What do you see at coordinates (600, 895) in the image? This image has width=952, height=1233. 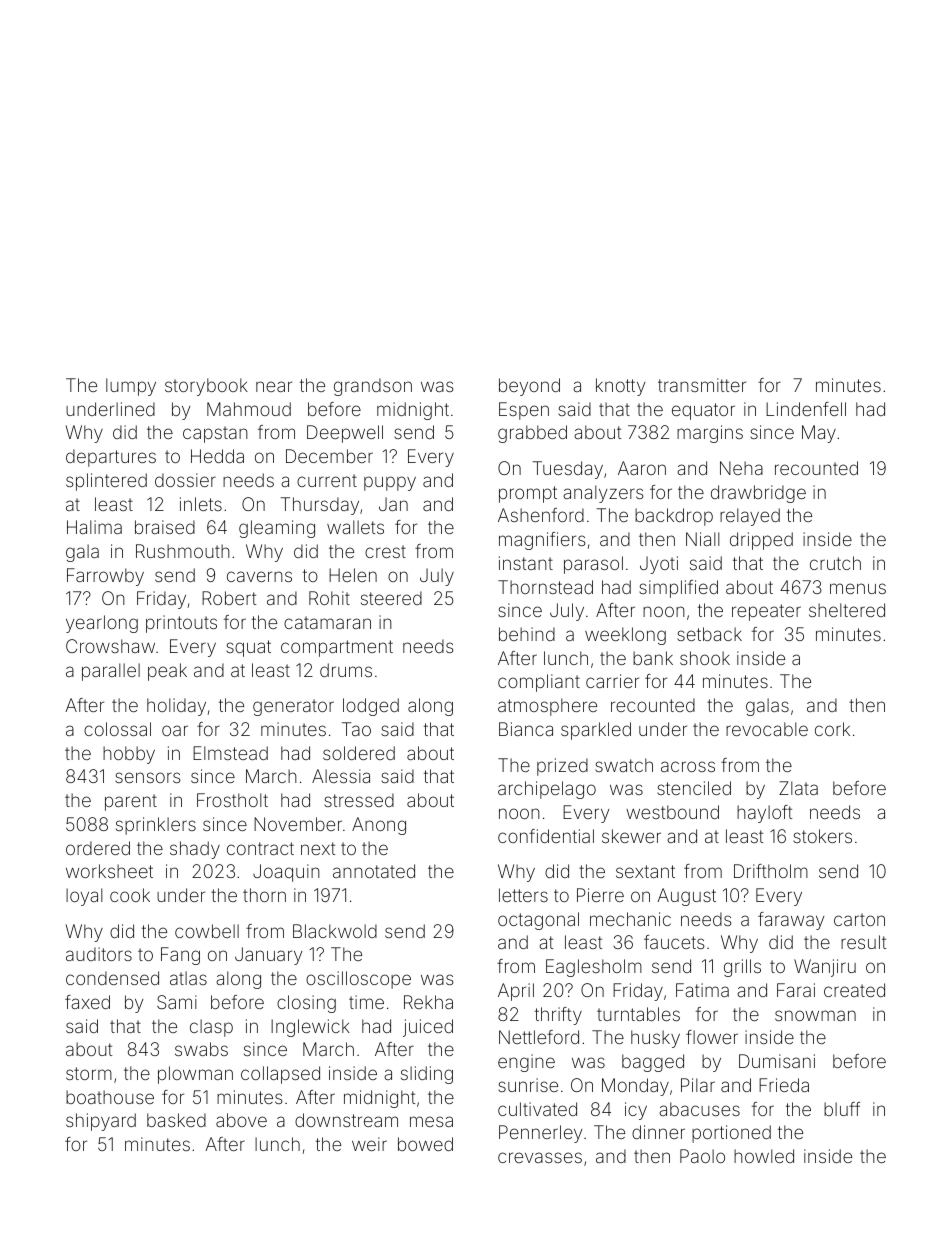 I see `Pierre` at bounding box center [600, 895].
